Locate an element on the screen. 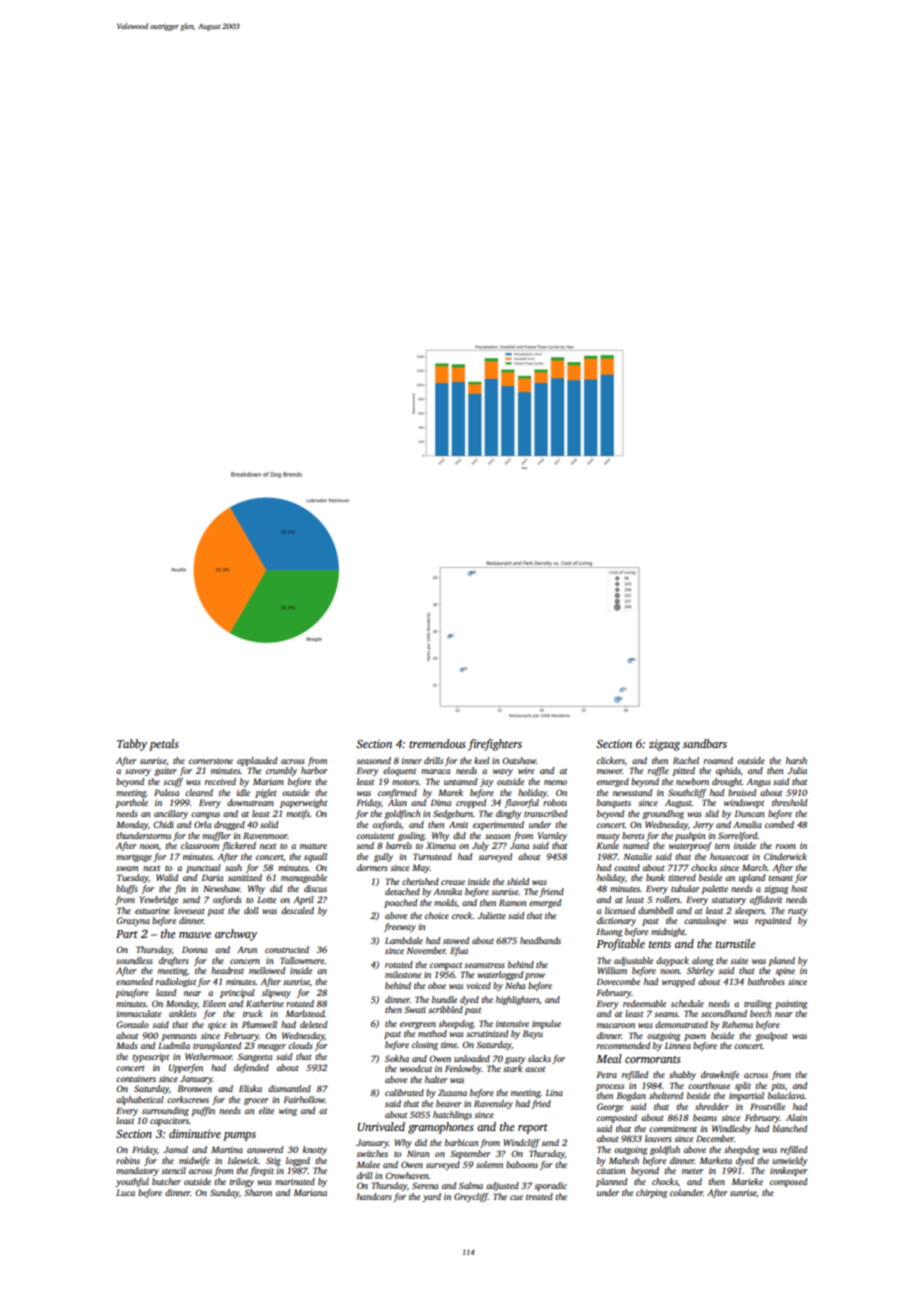 This screenshot has width=924, height=1308. sandbars is located at coordinates (705, 743).
